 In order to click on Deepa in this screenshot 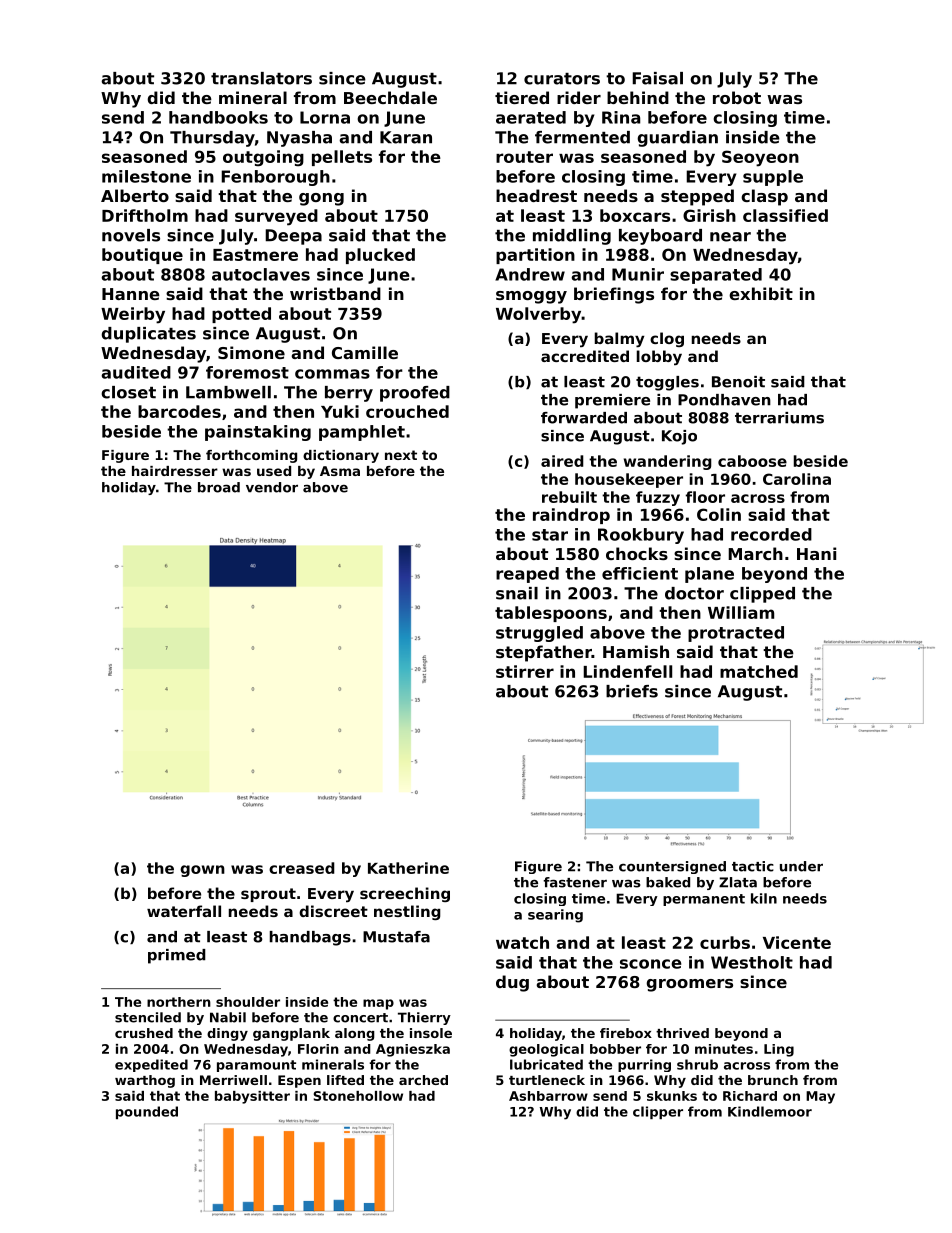, I will do `click(293, 237)`.
